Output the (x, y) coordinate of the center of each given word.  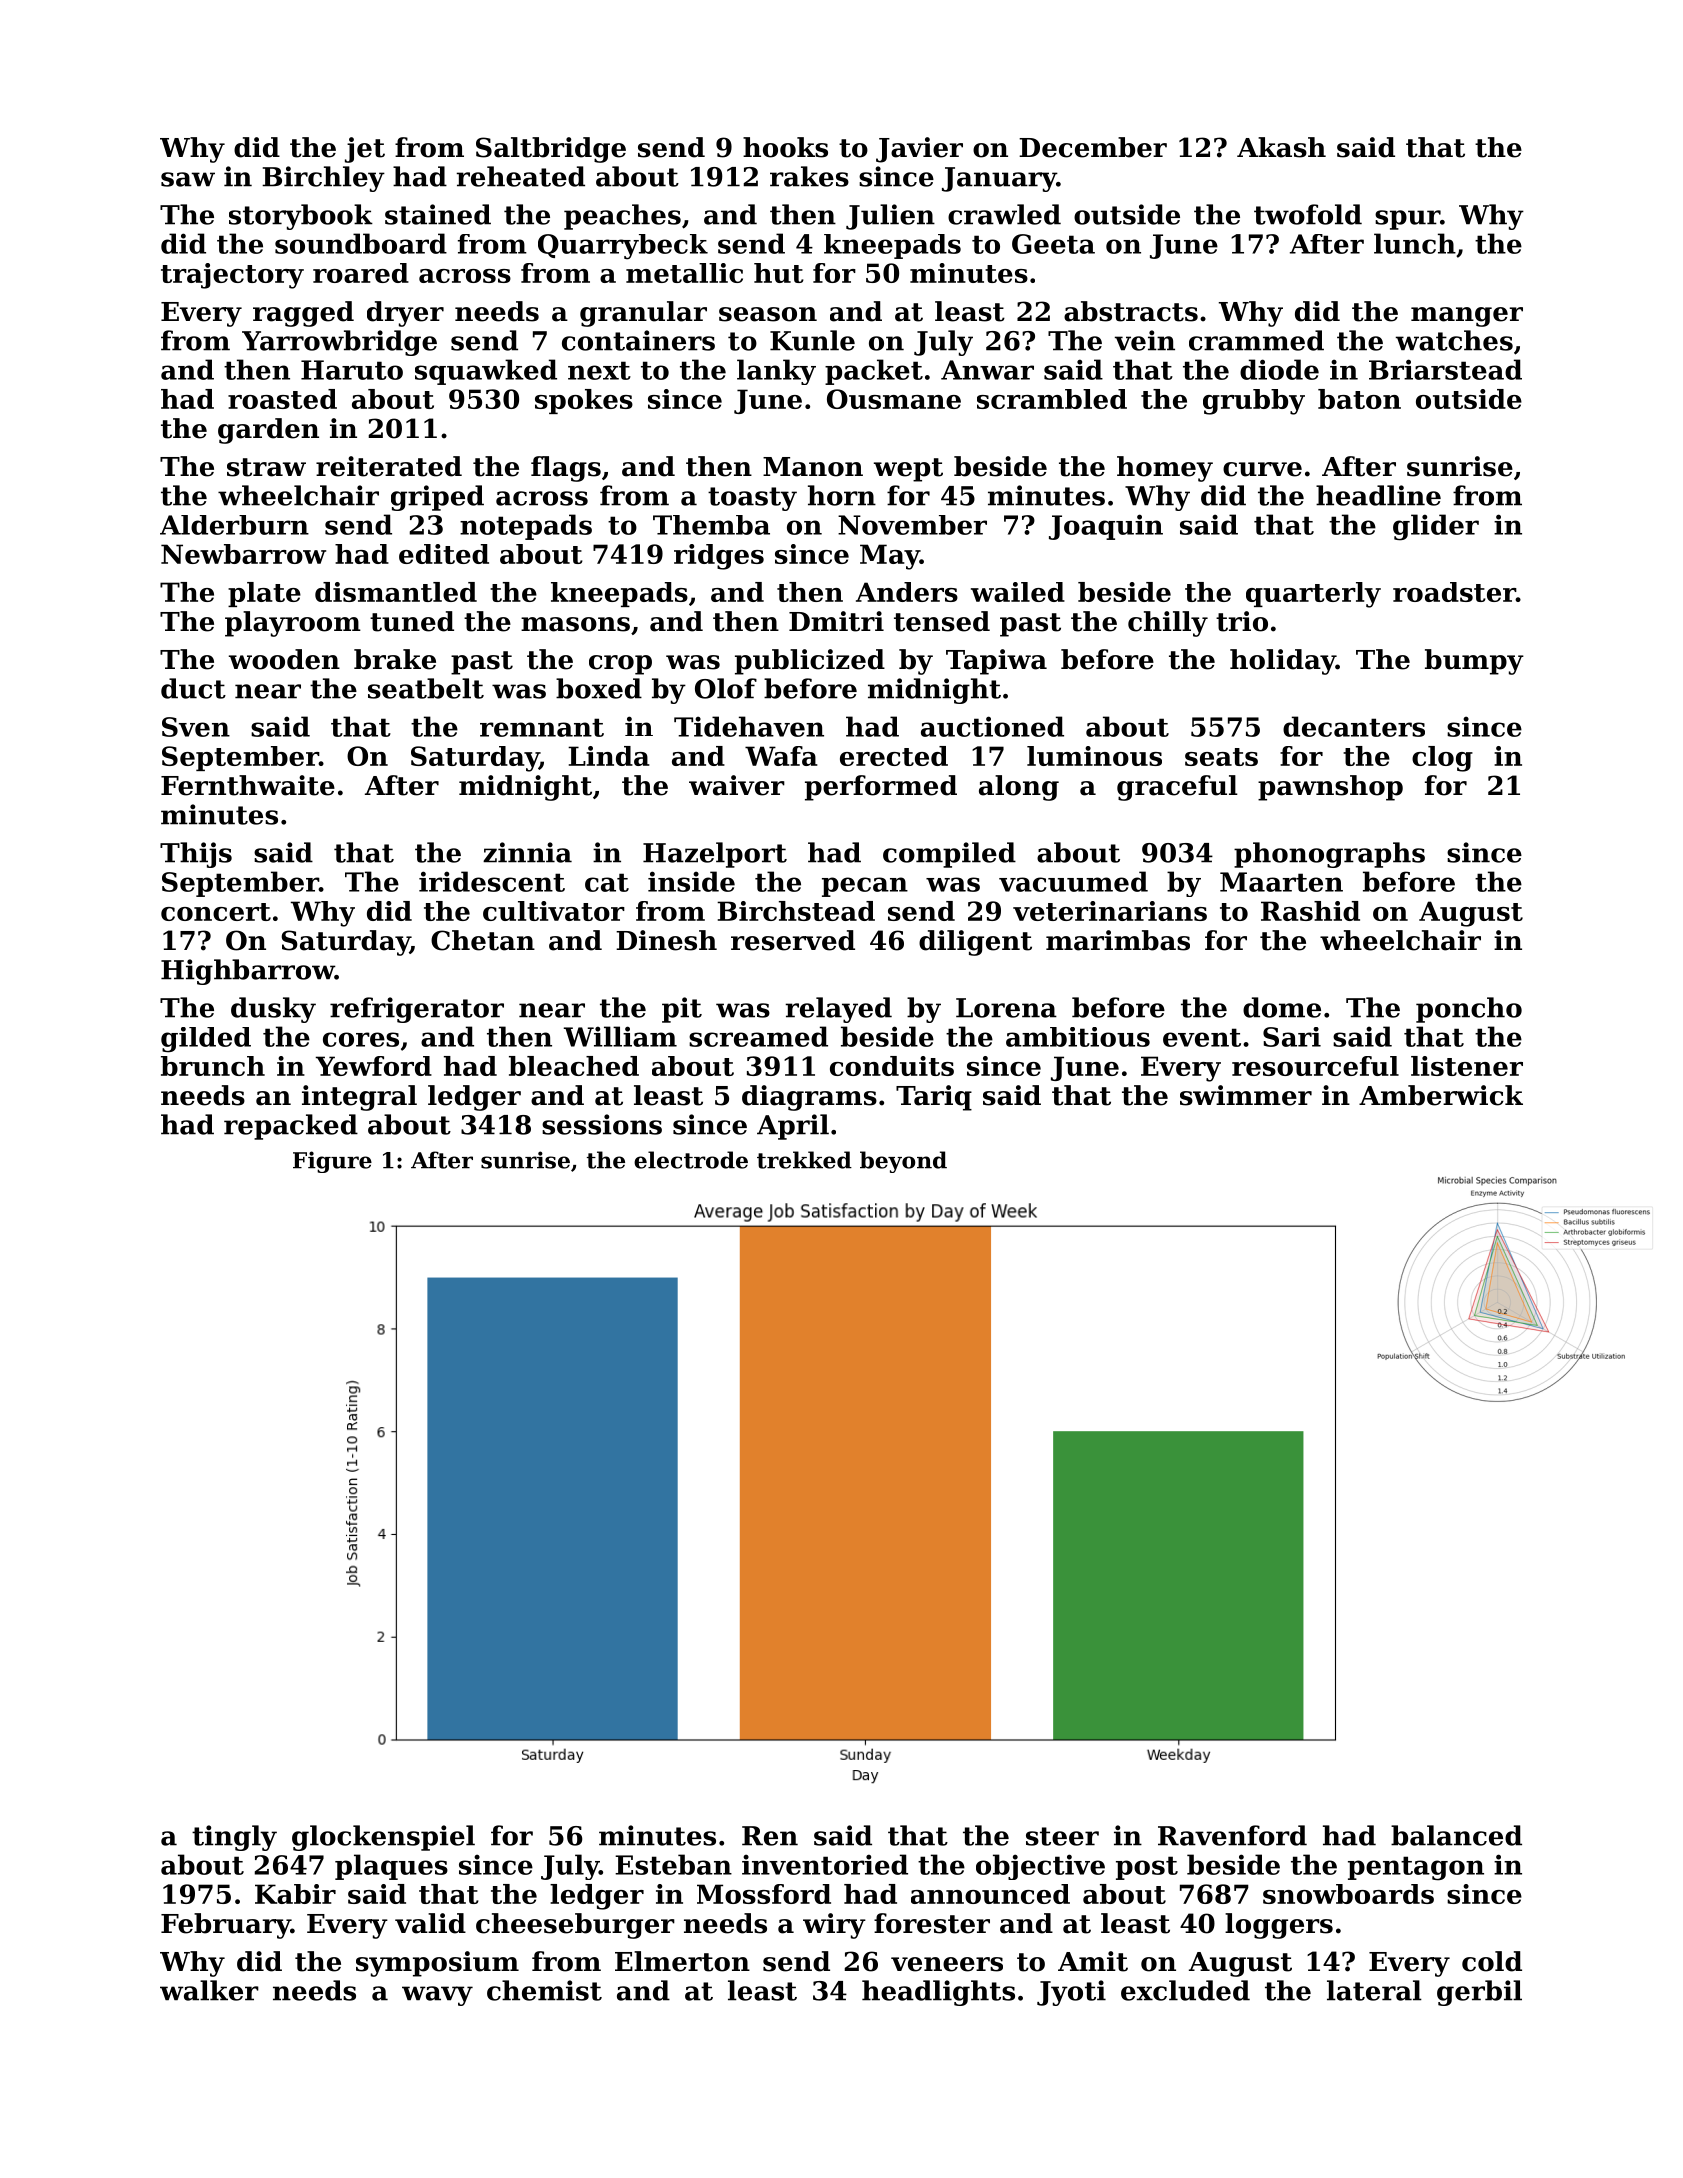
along (1019, 788)
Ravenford (1232, 1835)
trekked (804, 1160)
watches (1454, 340)
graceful (1177, 788)
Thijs (196, 855)
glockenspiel (383, 1838)
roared (361, 273)
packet (874, 372)
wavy (437, 1996)
